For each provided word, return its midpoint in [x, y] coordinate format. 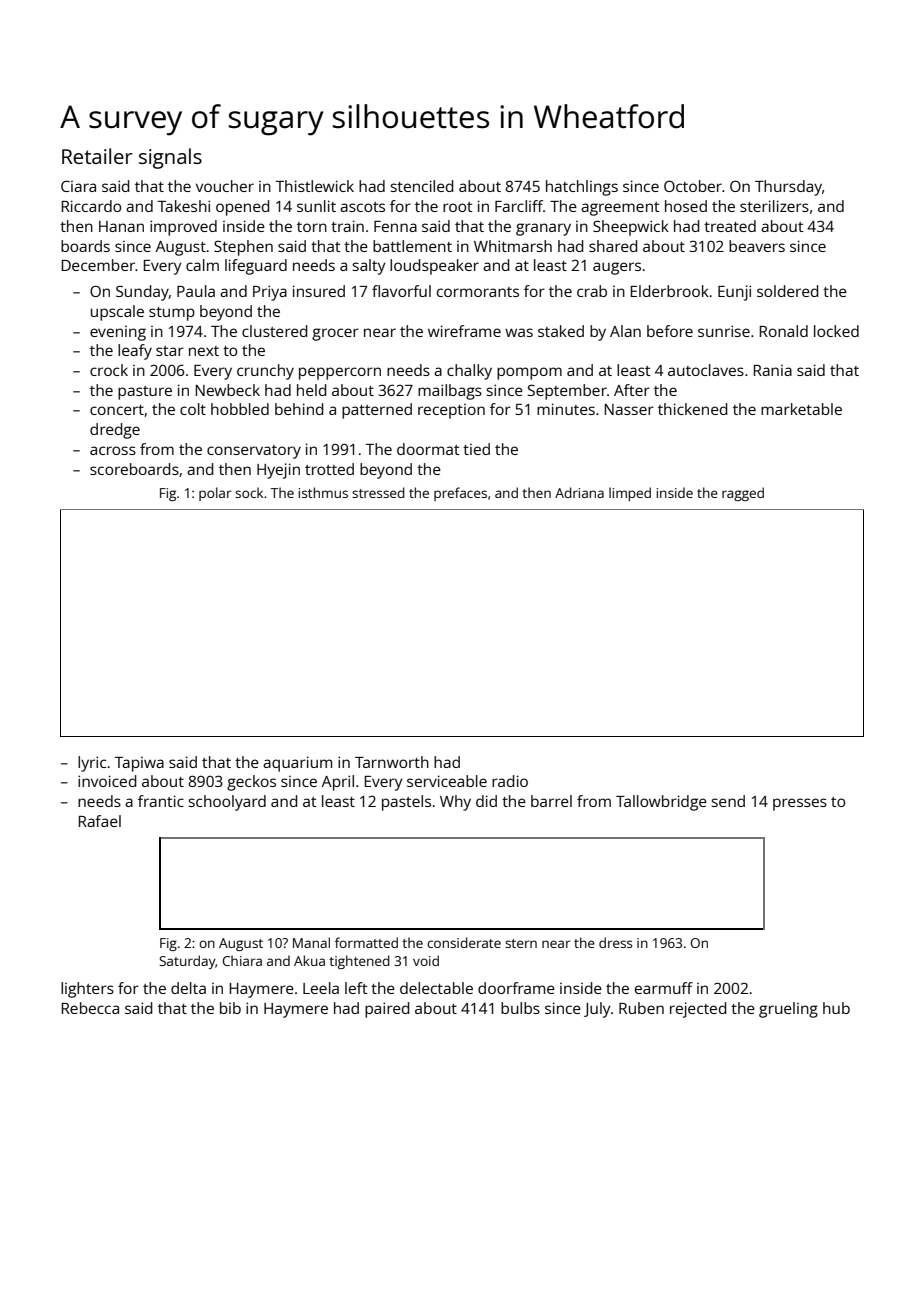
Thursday [788, 188]
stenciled [422, 186]
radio [510, 781]
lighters [87, 990]
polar [215, 494]
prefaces [460, 494]
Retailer [97, 156]
